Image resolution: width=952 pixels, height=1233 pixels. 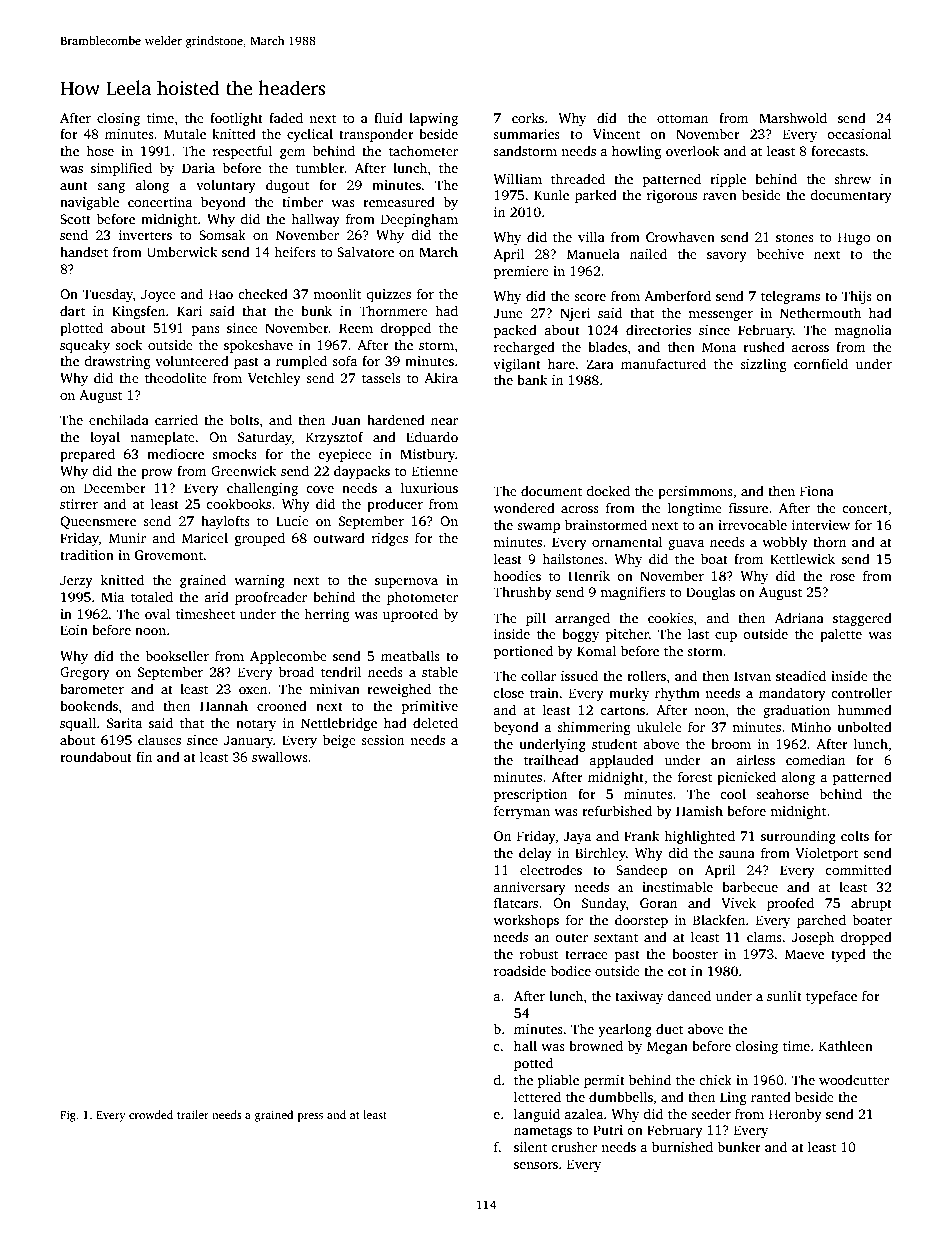 What do you see at coordinates (821, 312) in the page?
I see `Nethermouth` at bounding box center [821, 312].
